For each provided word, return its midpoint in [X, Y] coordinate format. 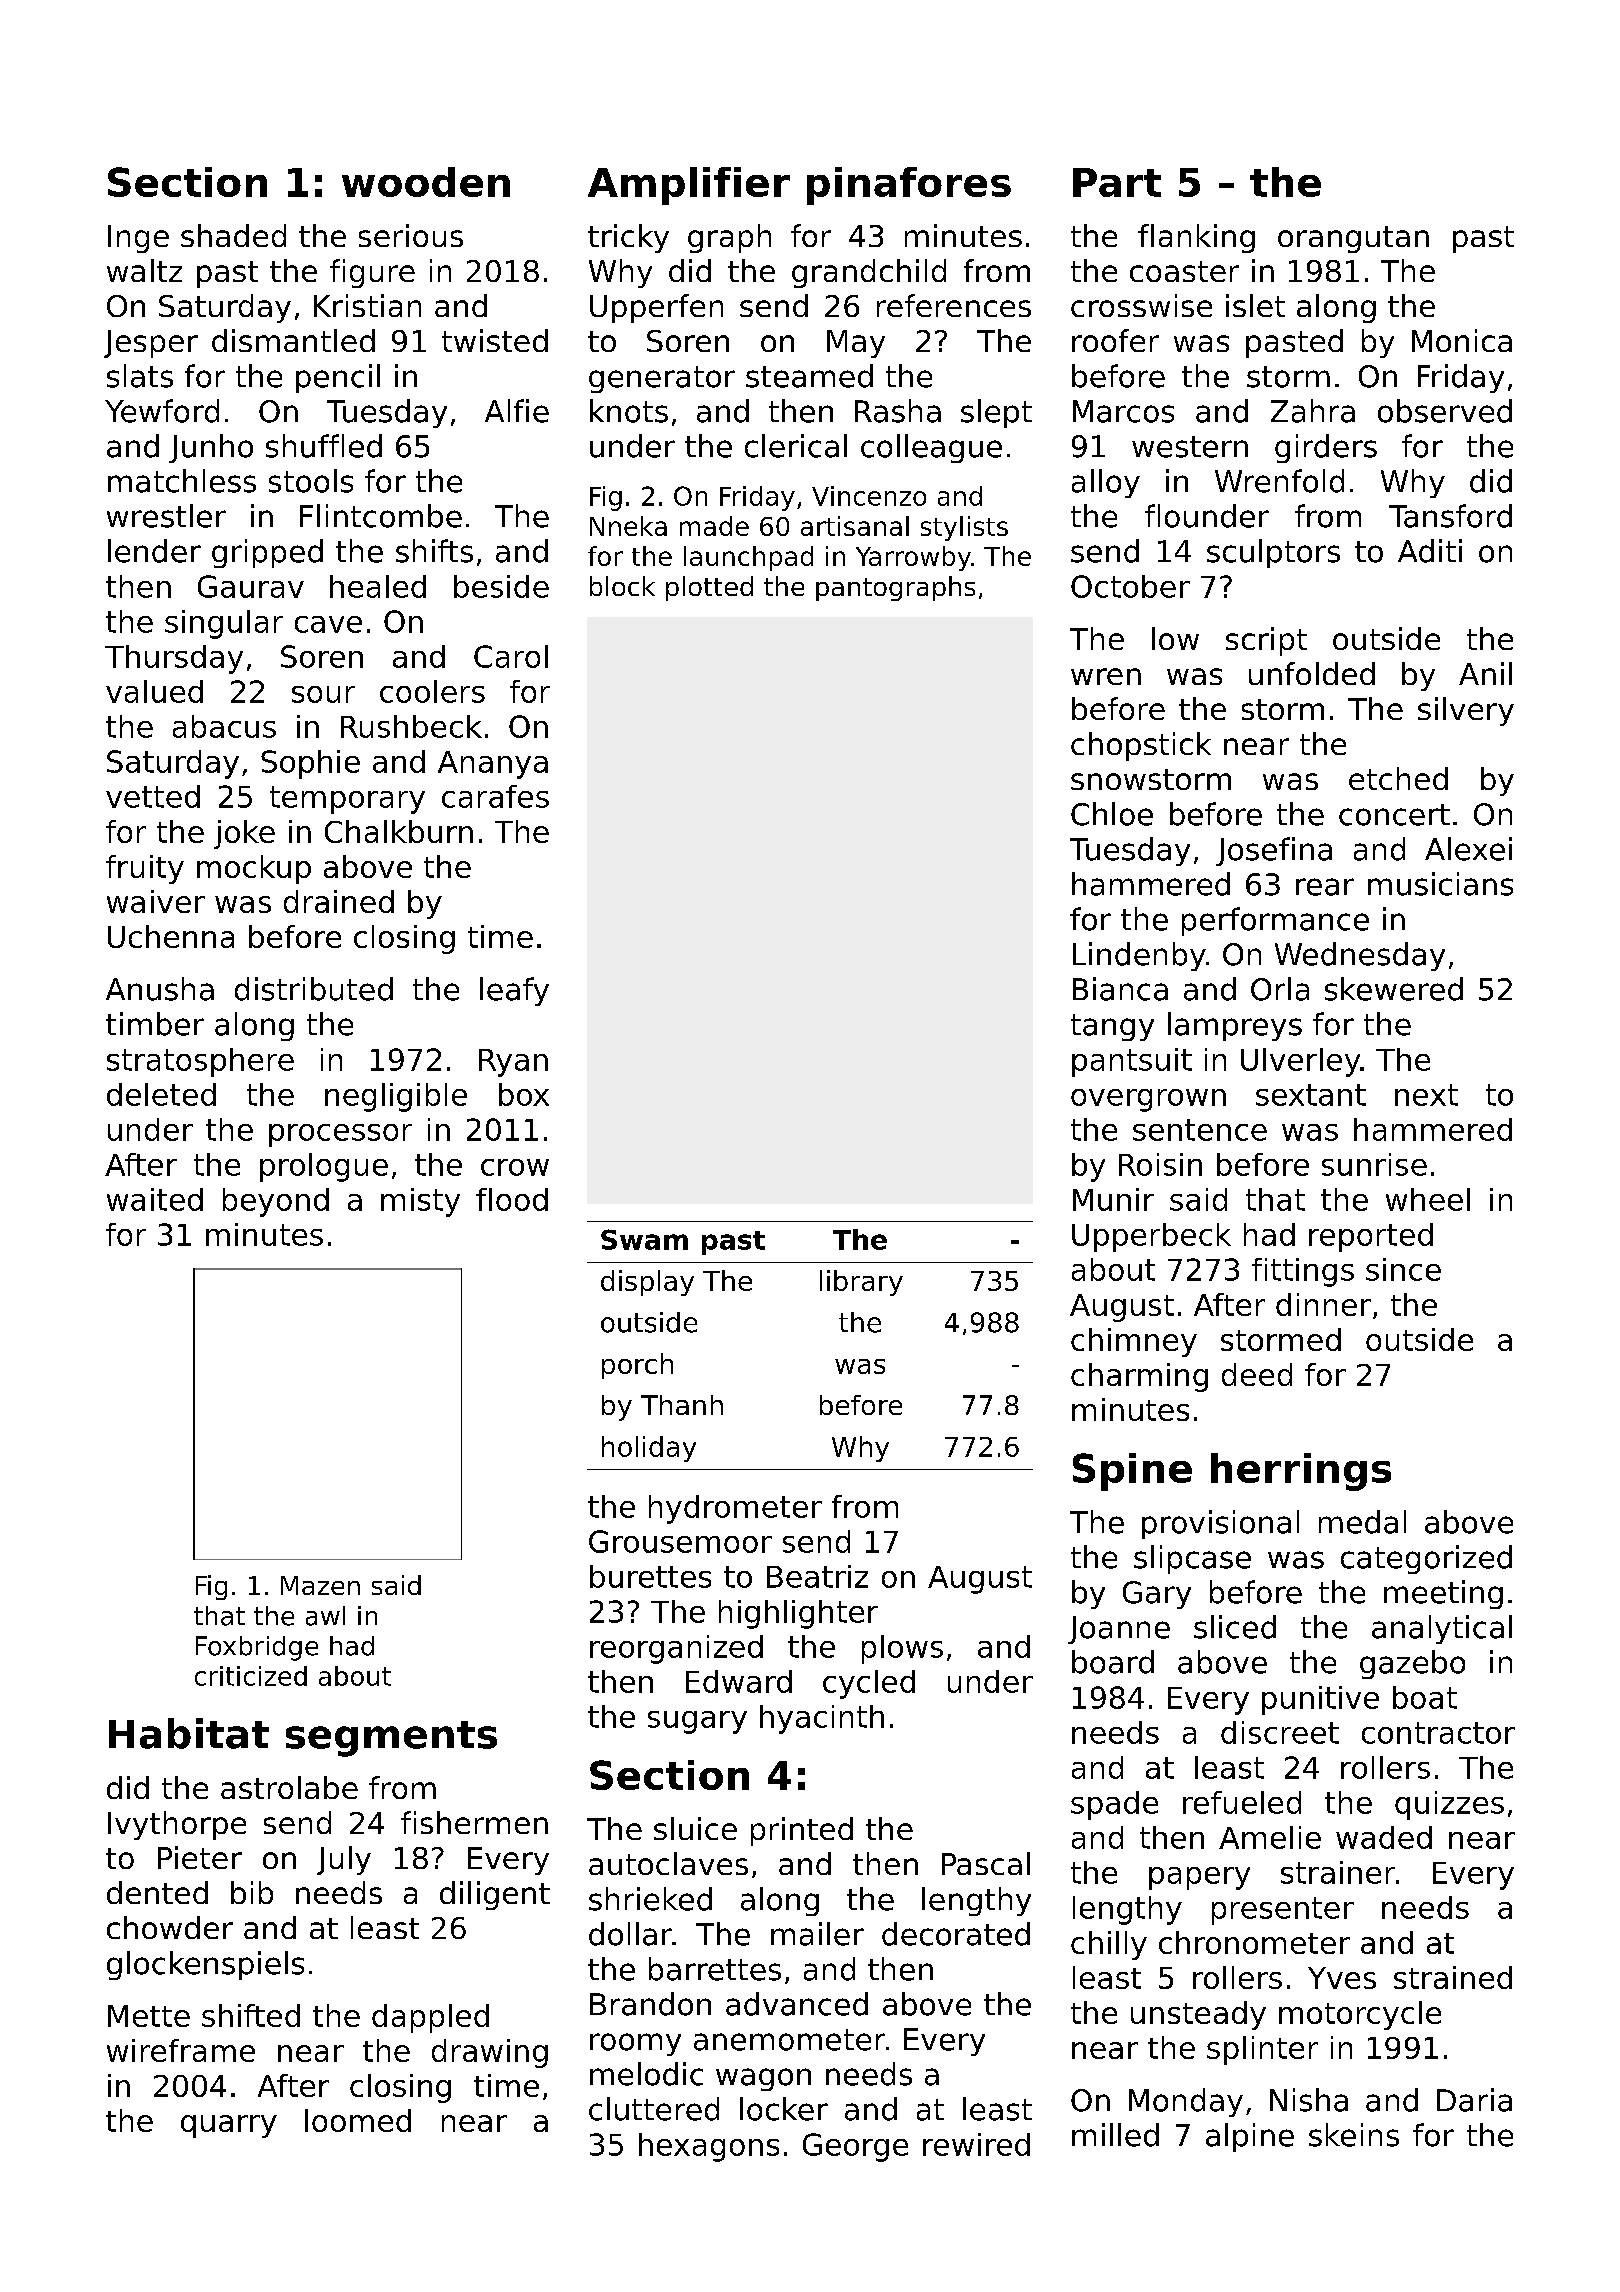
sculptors [1273, 553]
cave [328, 624]
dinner [1323, 1304]
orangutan [1353, 239]
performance [1275, 921]
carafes [495, 796]
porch [637, 1366]
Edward [739, 1681]
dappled [430, 2018]
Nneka [628, 526]
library [861, 1283]
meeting [1443, 1594]
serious [411, 235]
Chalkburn [399, 831]
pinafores [909, 186]
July [344, 1860]
